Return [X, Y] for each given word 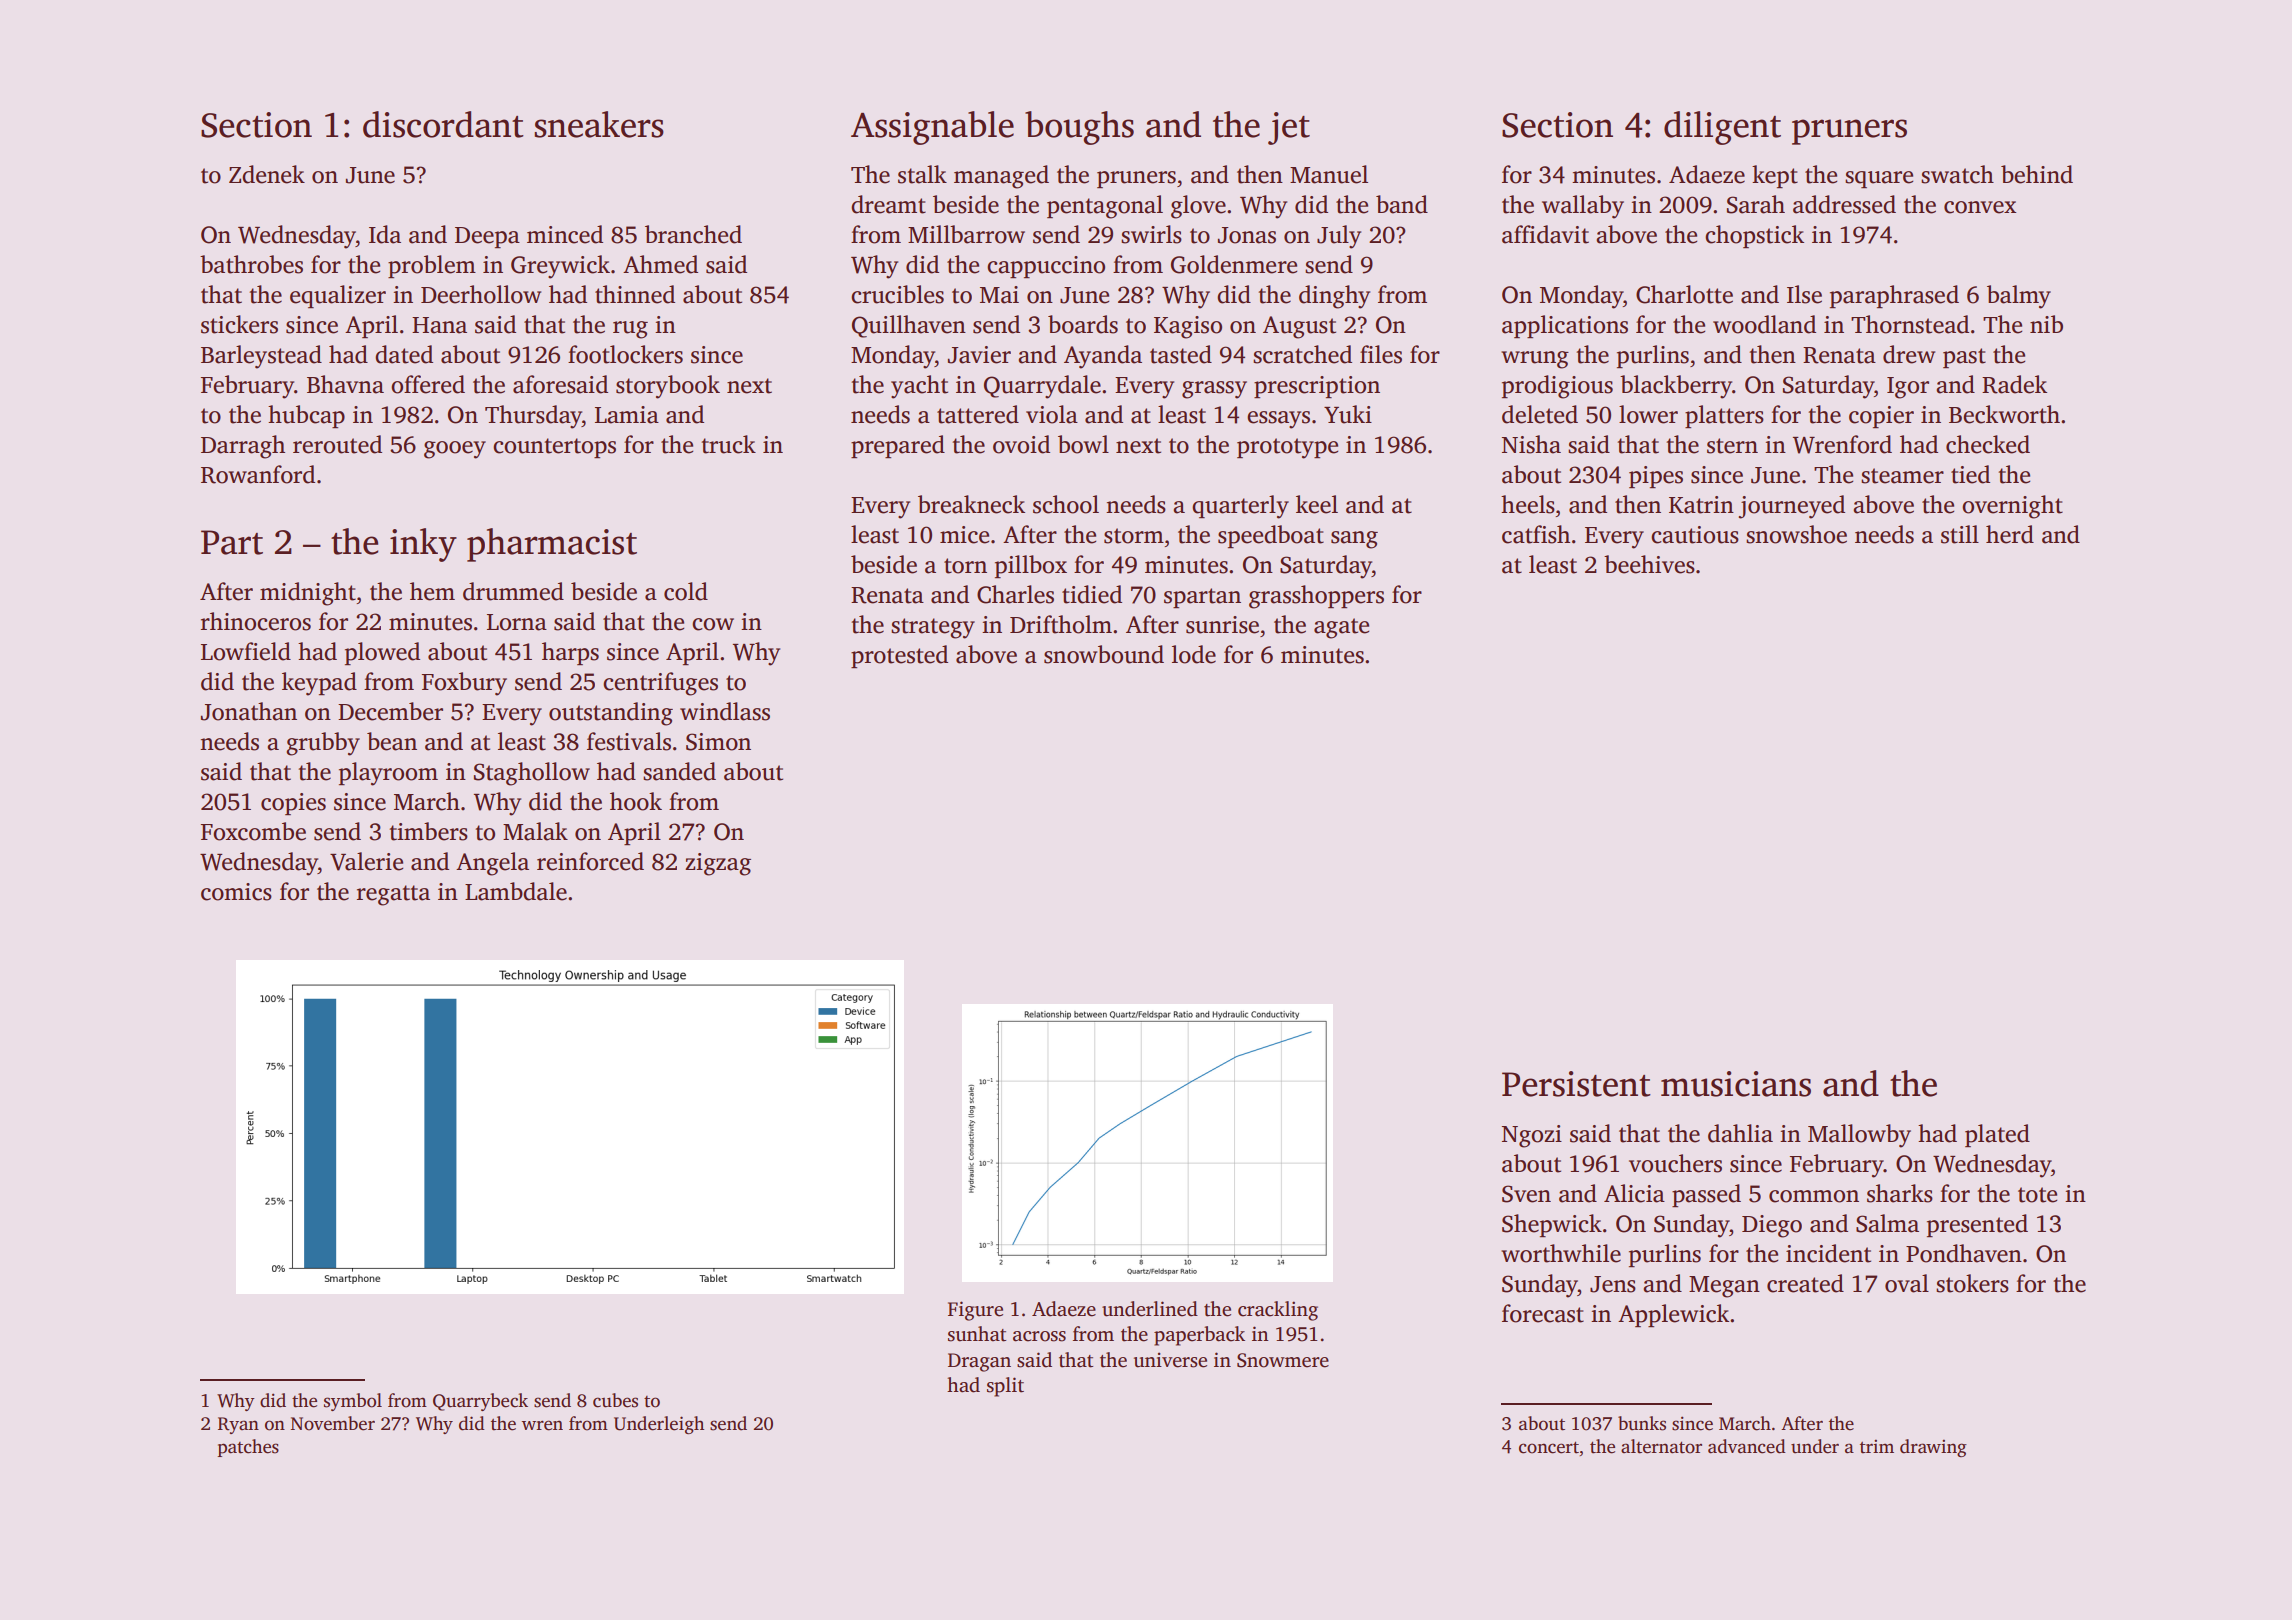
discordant [443, 124]
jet [1289, 128]
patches [248, 1448]
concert [1549, 1447]
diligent [1722, 128]
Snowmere [1283, 1360]
